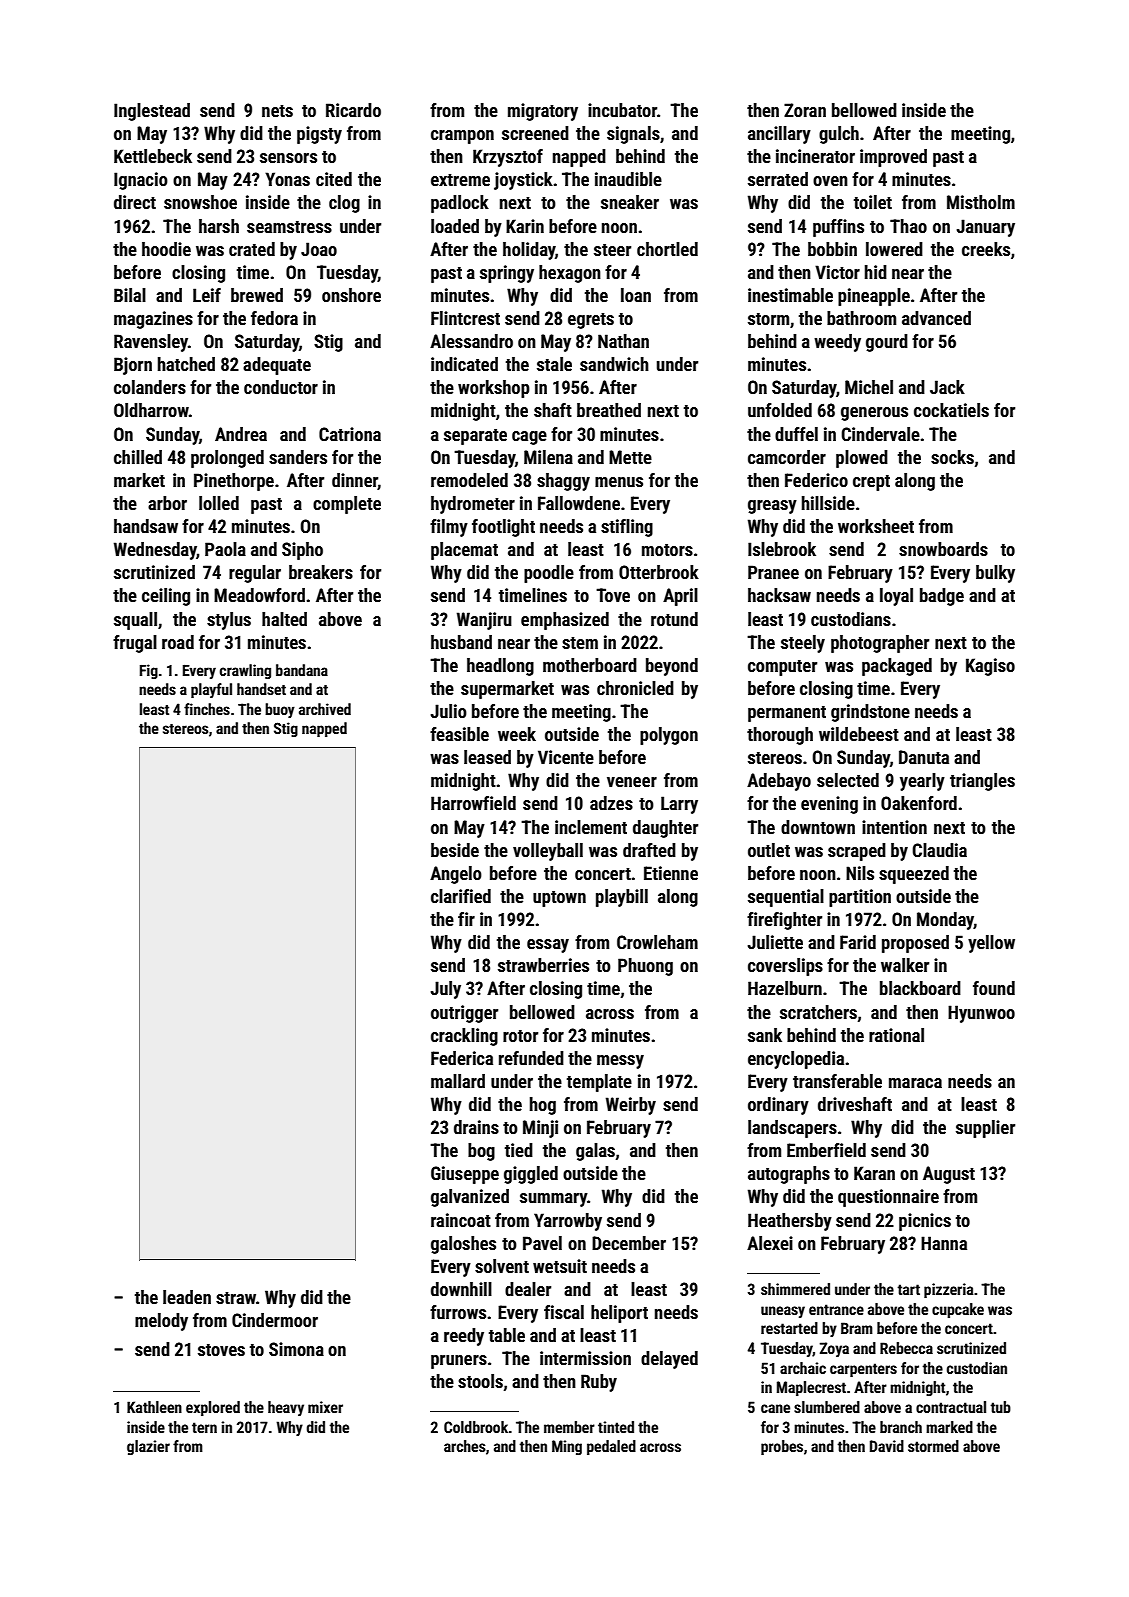 Image resolution: width=1129 pixels, height=1597 pixels. What do you see at coordinates (543, 112) in the screenshot?
I see `migratory` at bounding box center [543, 112].
